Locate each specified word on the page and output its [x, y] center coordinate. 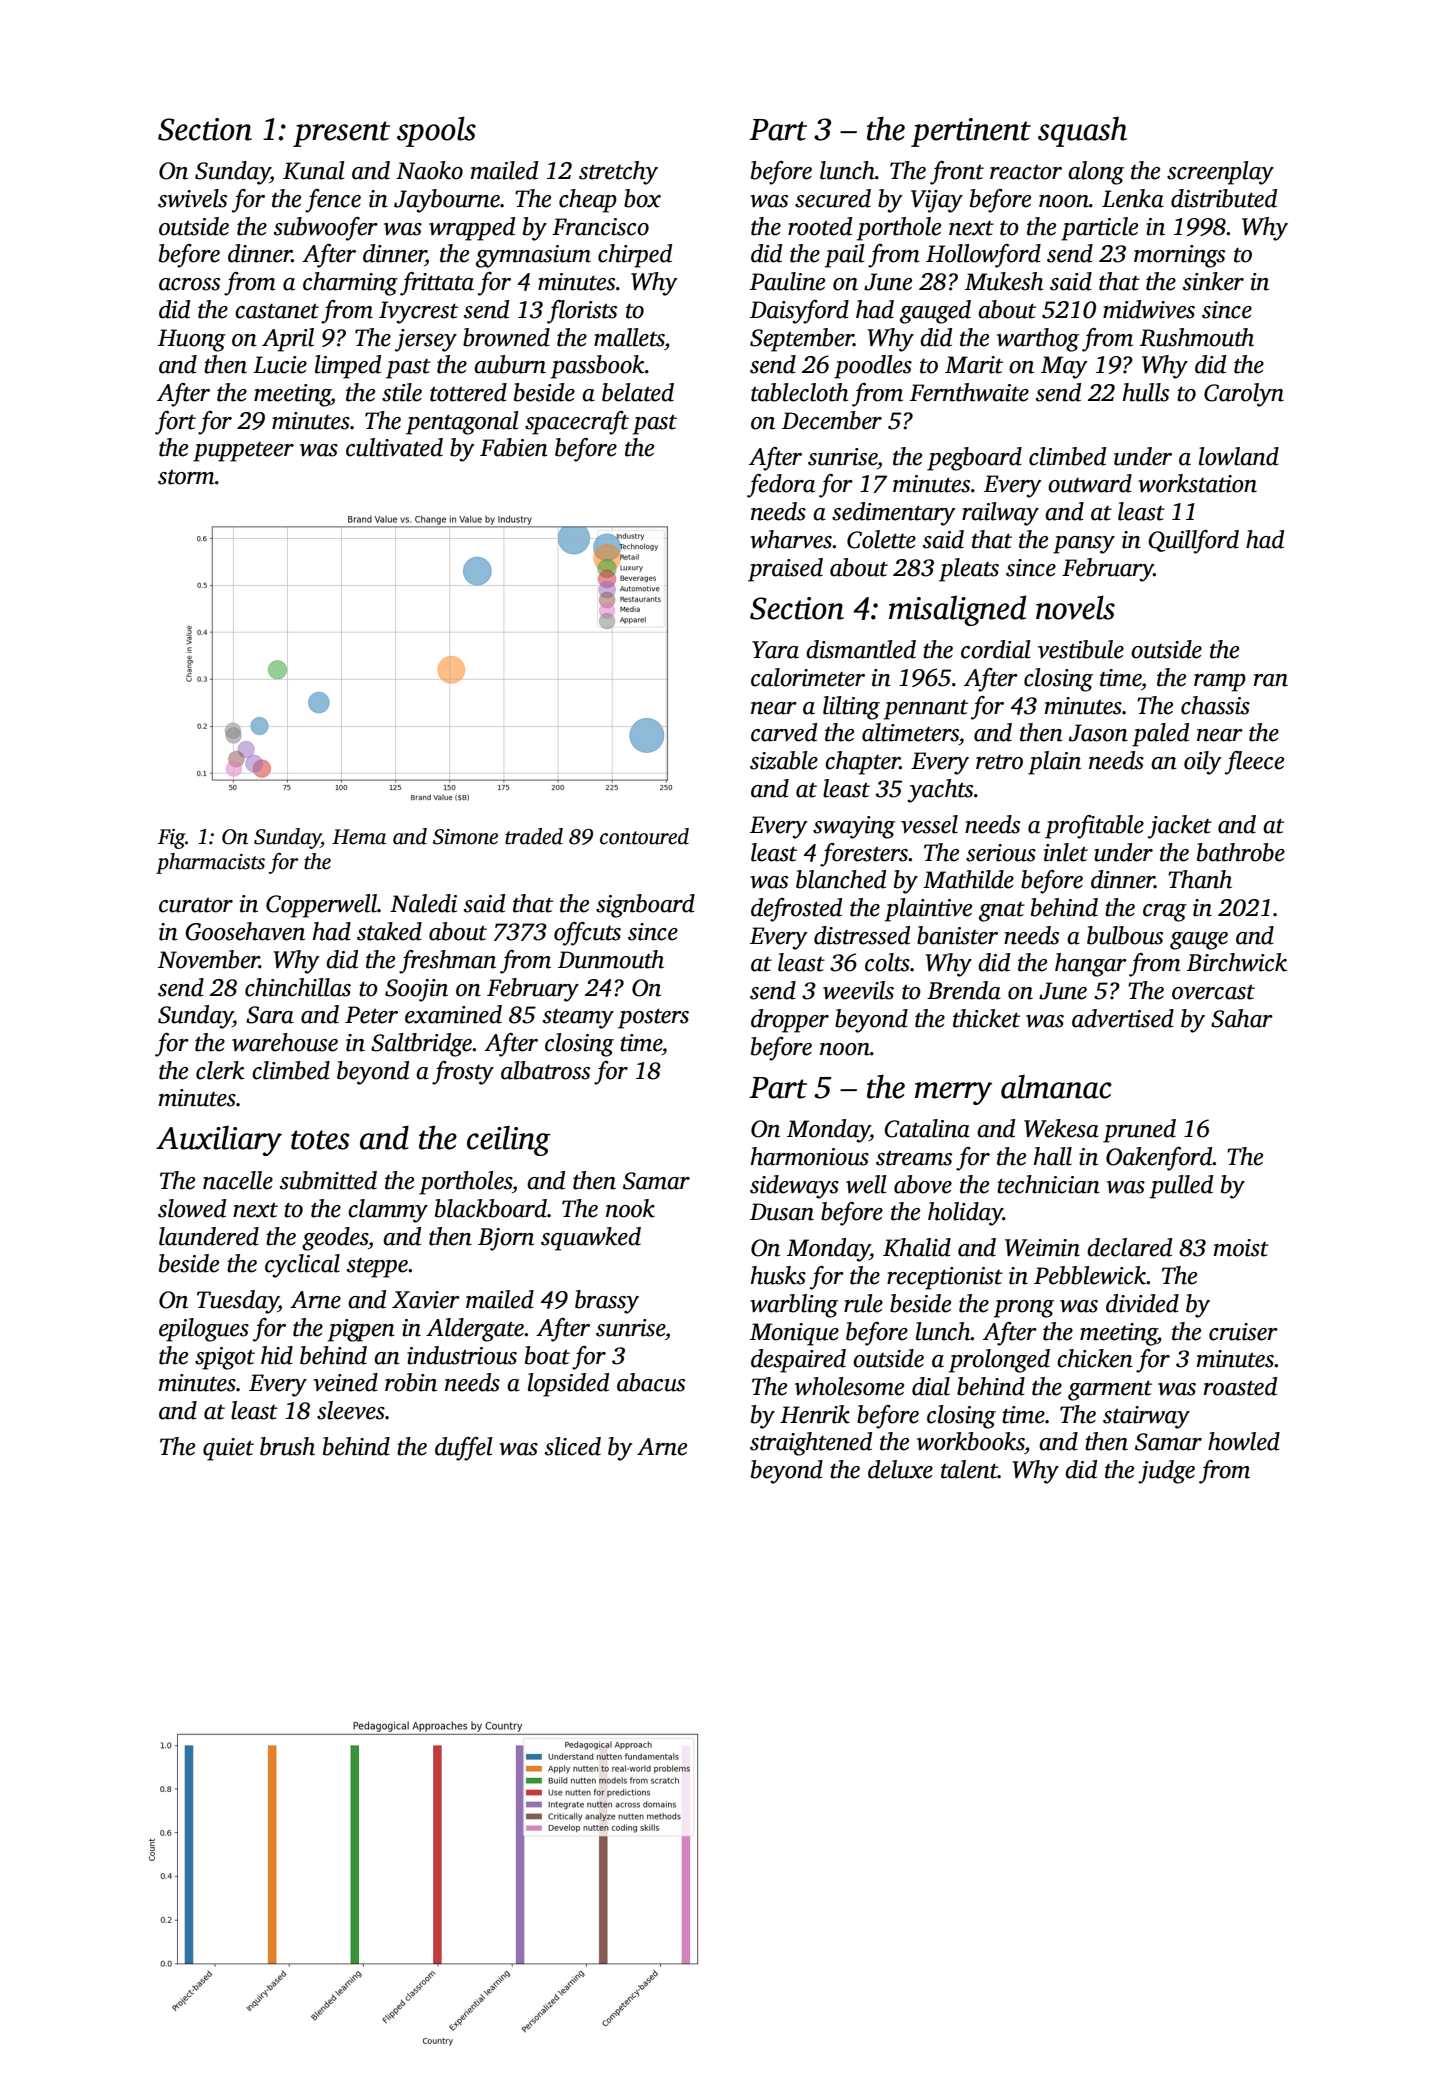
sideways [794, 1187]
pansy [1084, 545]
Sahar [1242, 1018]
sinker [1213, 281]
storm [186, 477]
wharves [791, 539]
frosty [463, 1073]
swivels [192, 198]
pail [845, 256]
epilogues [204, 1330]
